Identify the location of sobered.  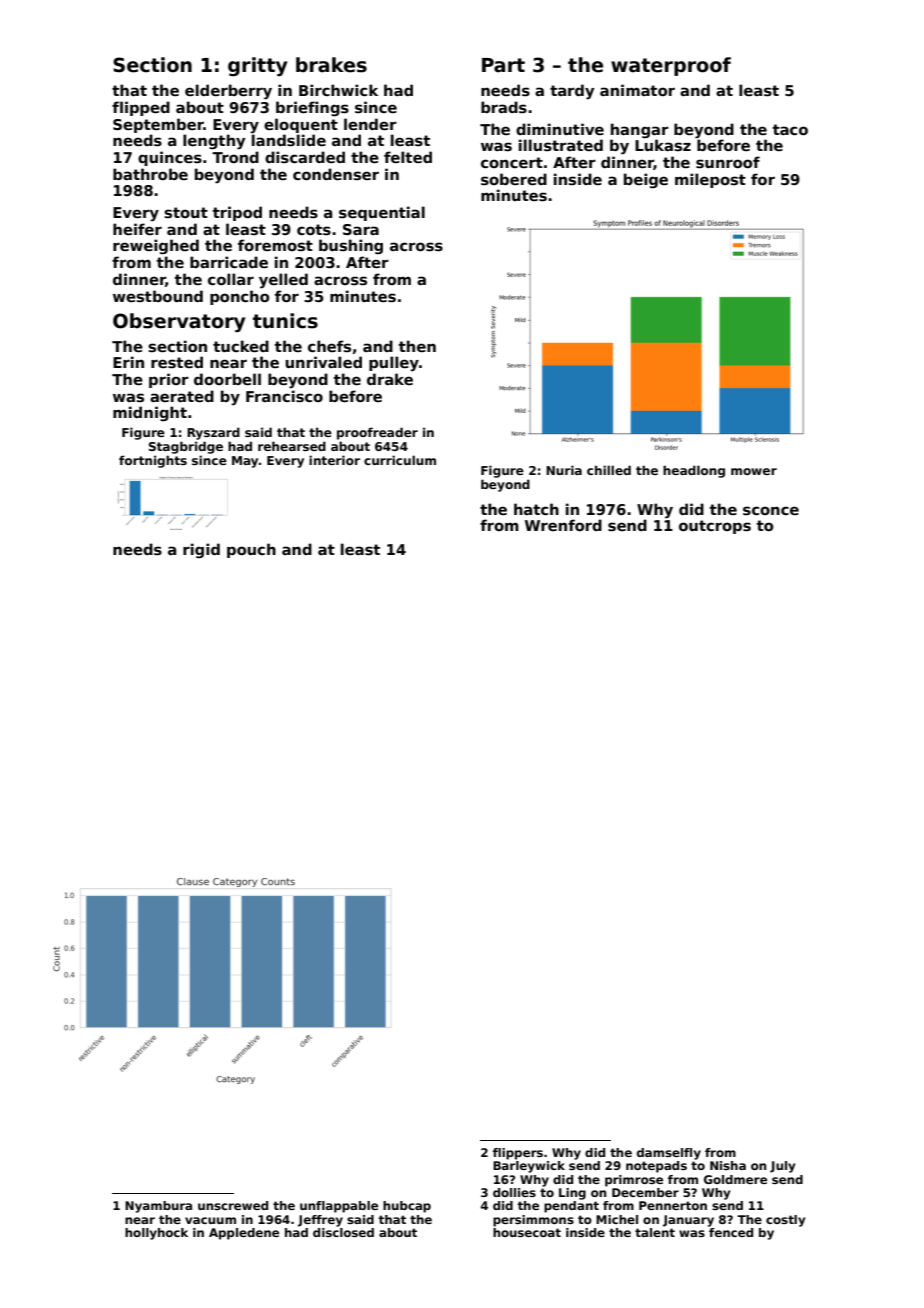
(514, 179).
